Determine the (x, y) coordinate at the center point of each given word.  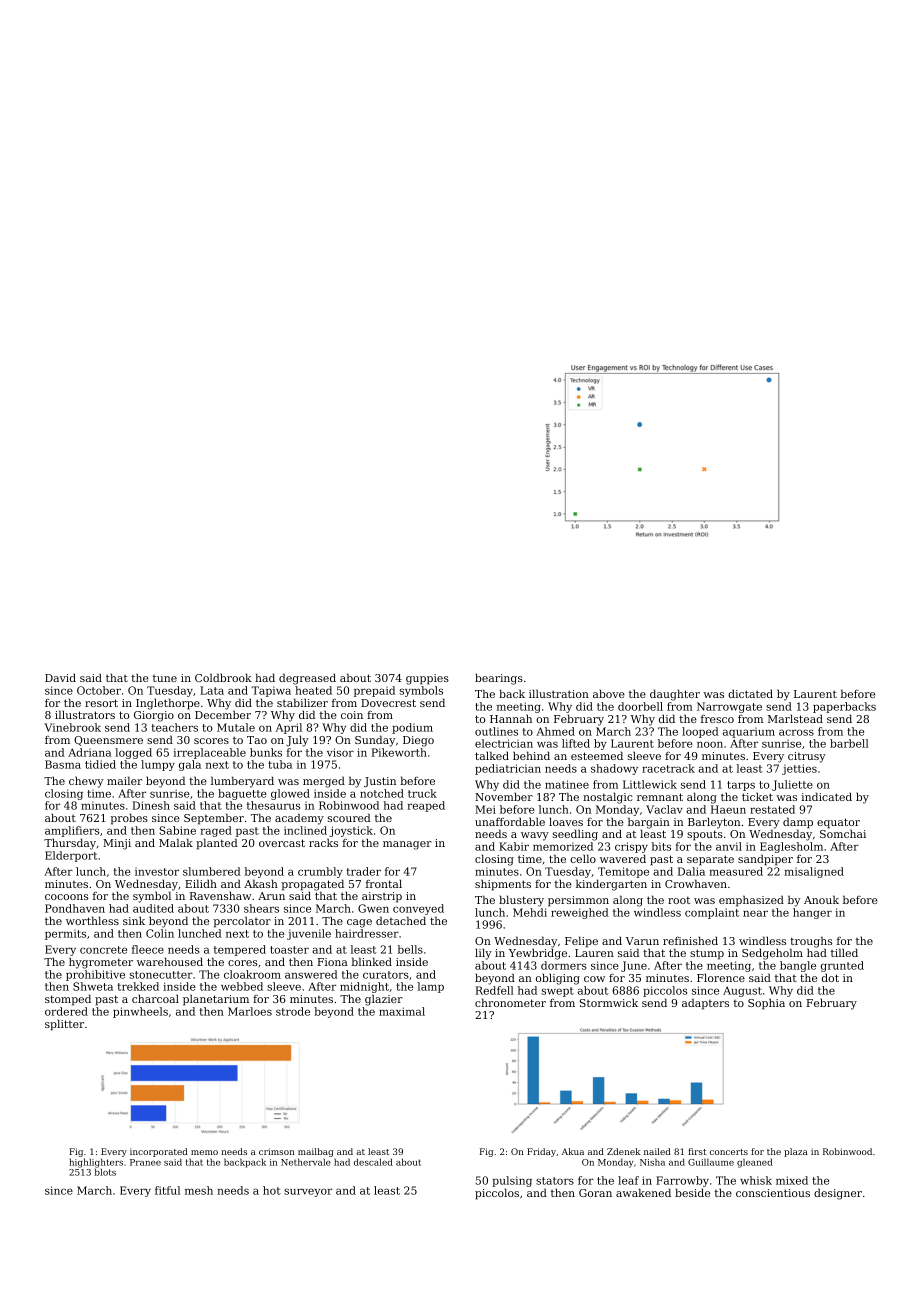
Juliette (792, 785)
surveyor (308, 1192)
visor (340, 752)
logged (133, 753)
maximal (402, 1011)
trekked (138, 986)
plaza (796, 1152)
